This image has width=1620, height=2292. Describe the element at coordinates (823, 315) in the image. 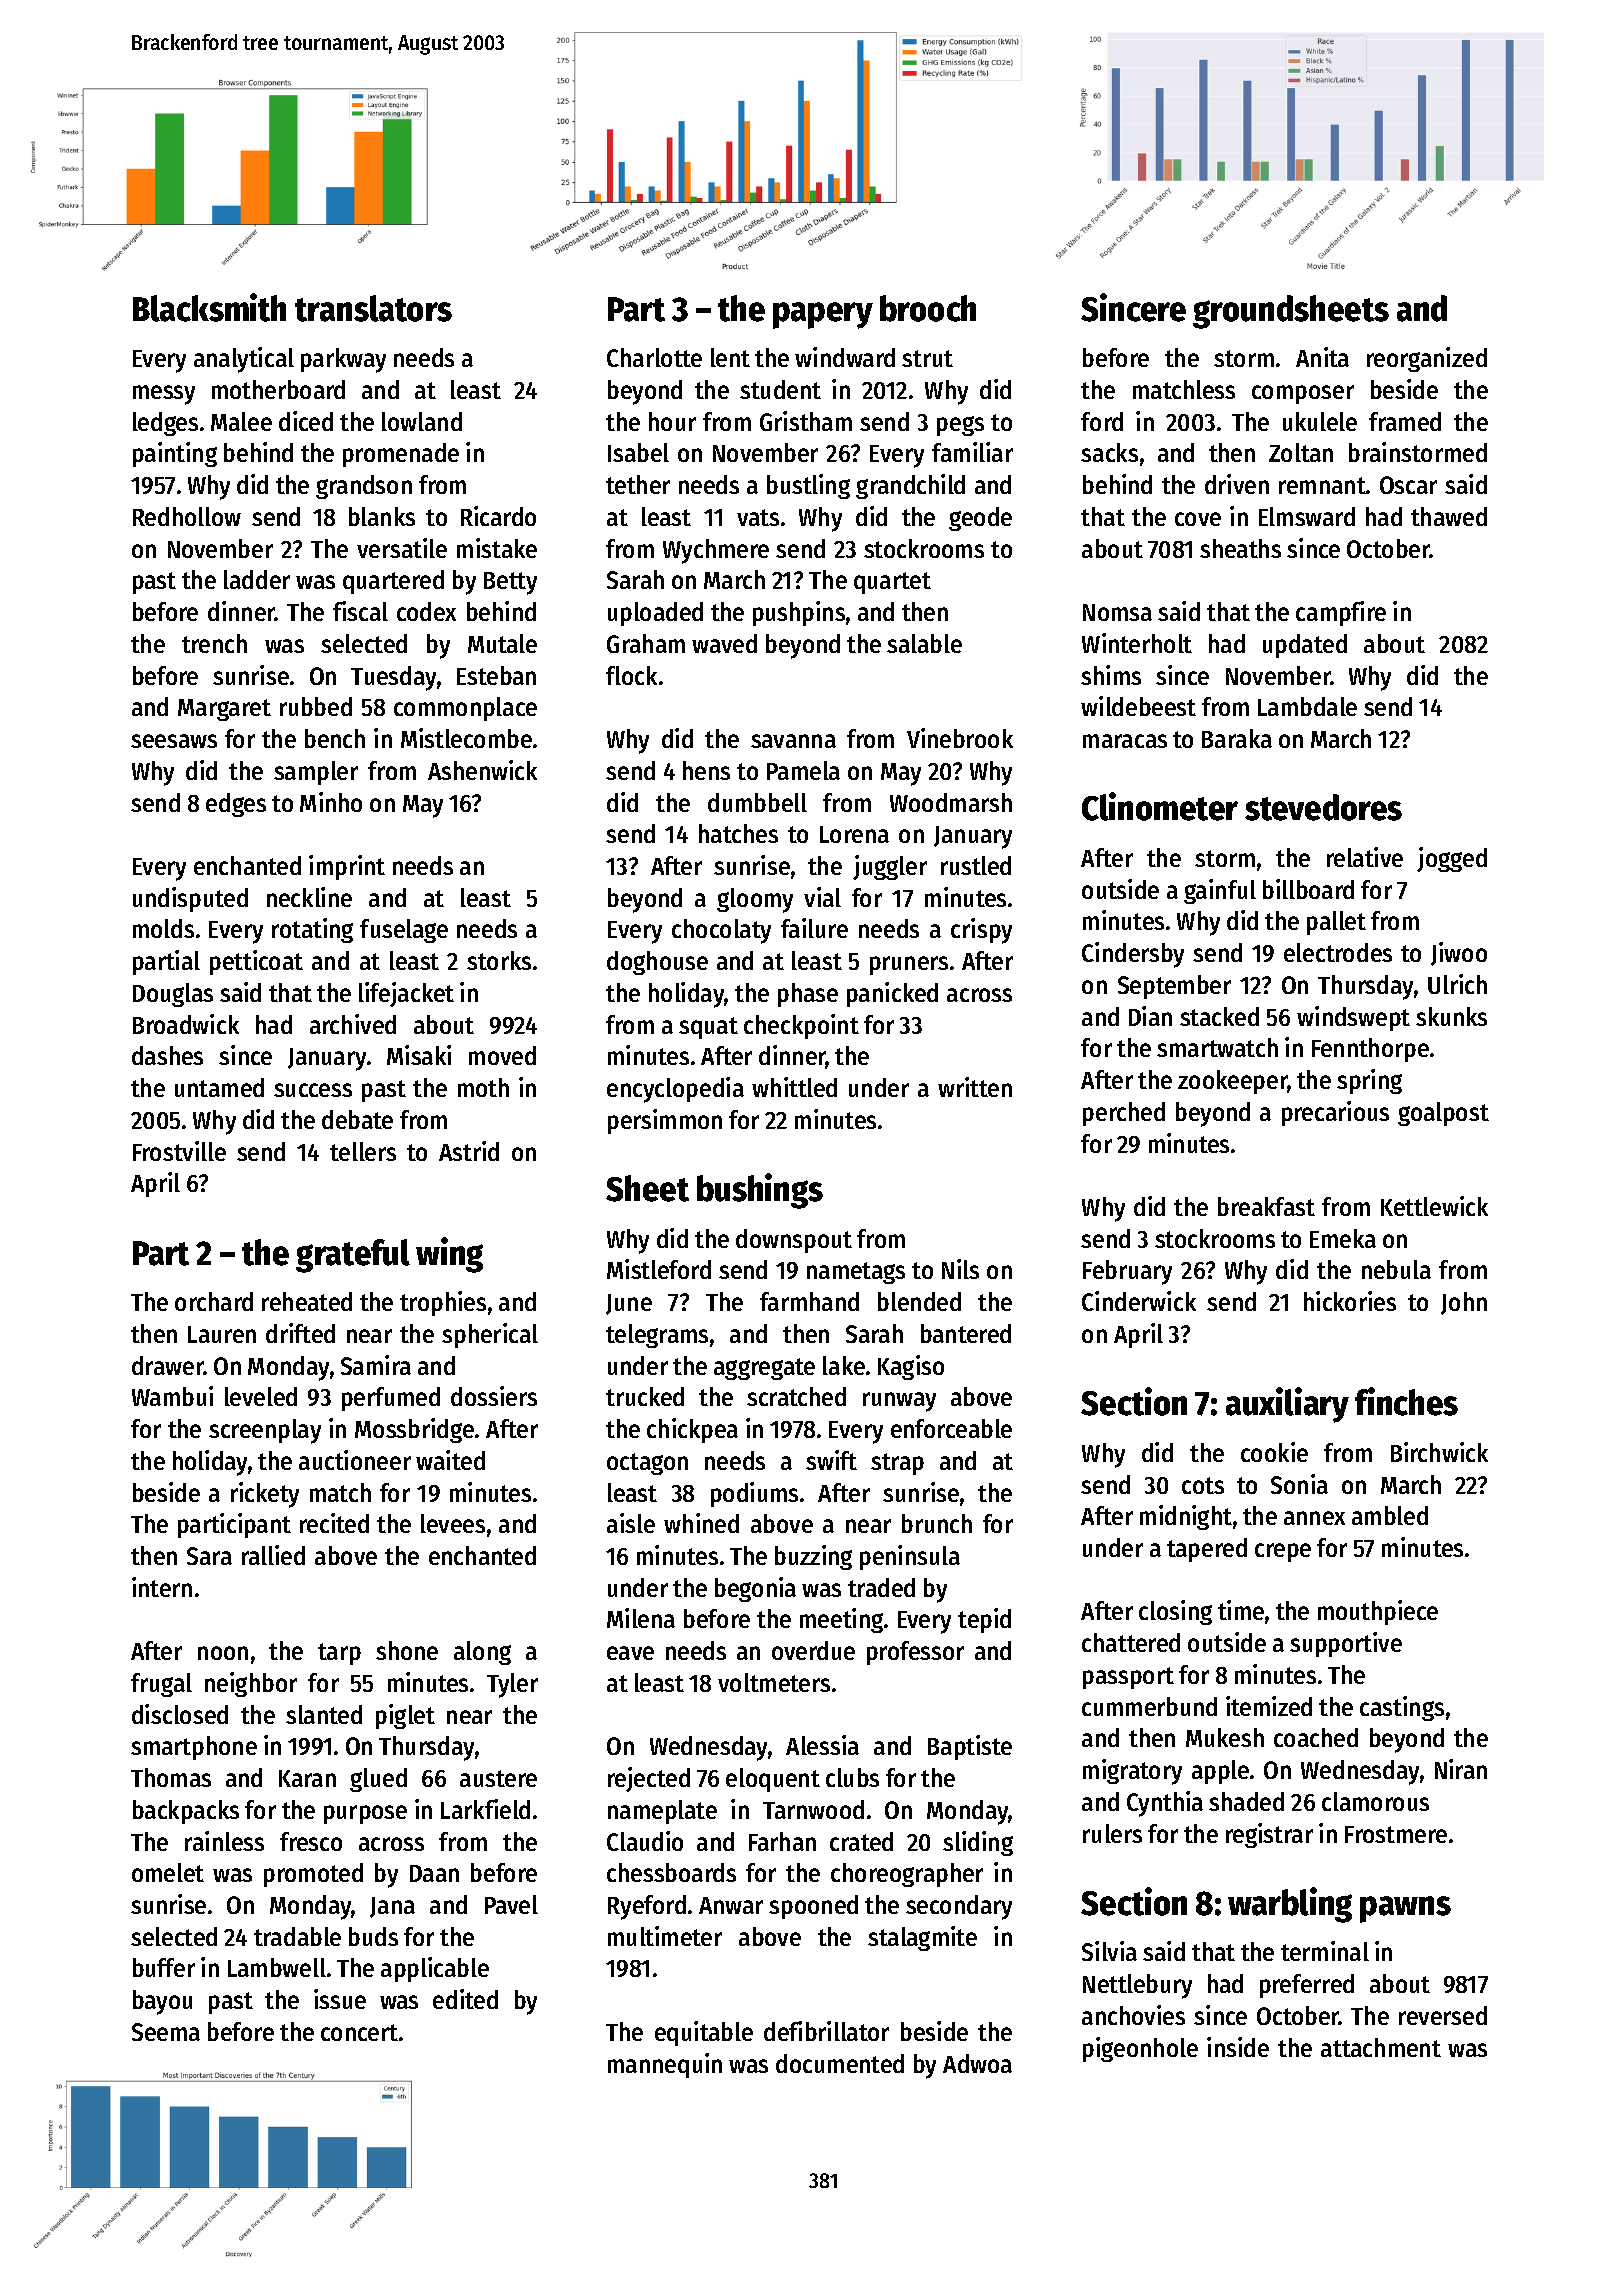

I see `papery` at that location.
